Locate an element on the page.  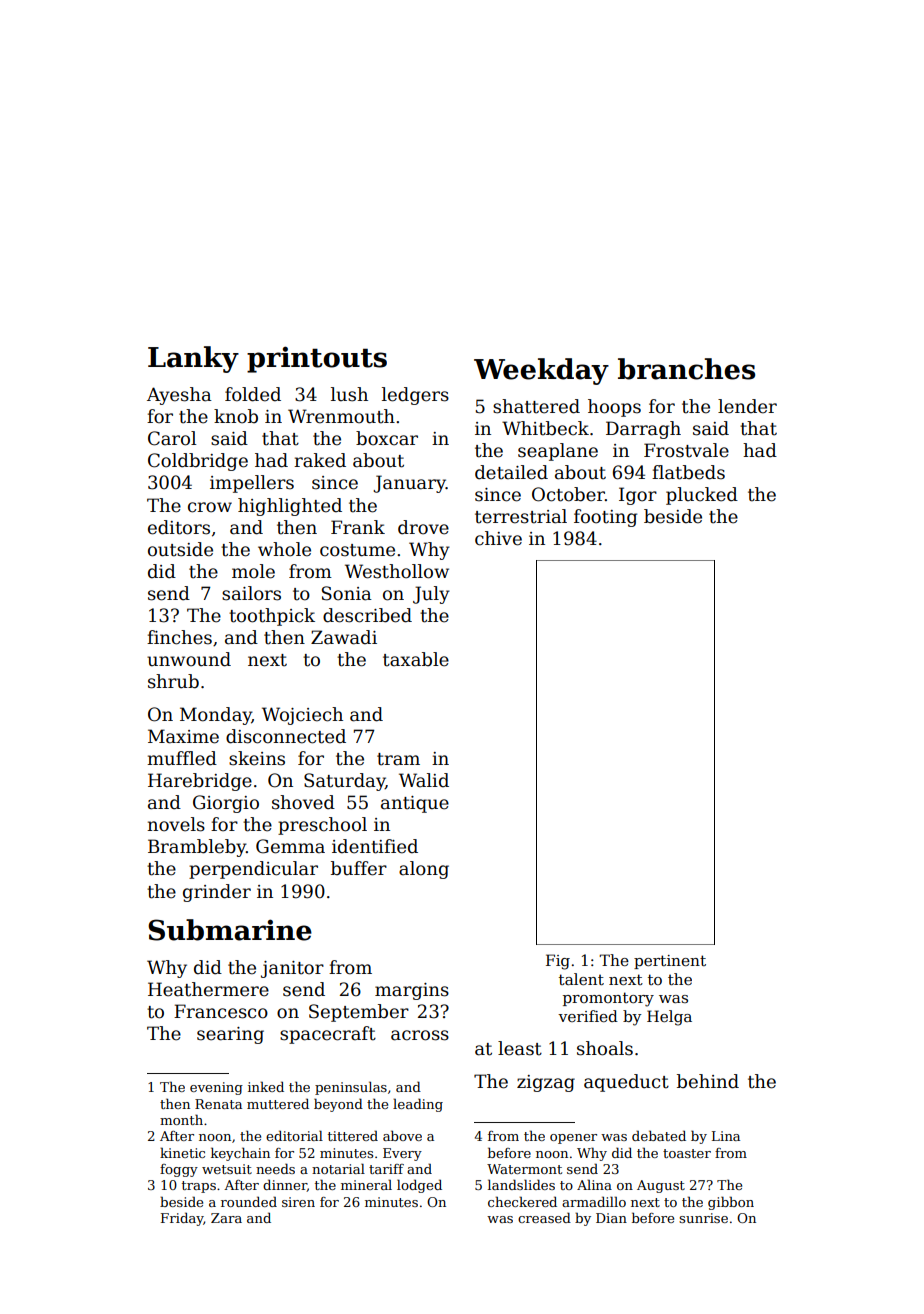
footing is located at coordinates (605, 518).
